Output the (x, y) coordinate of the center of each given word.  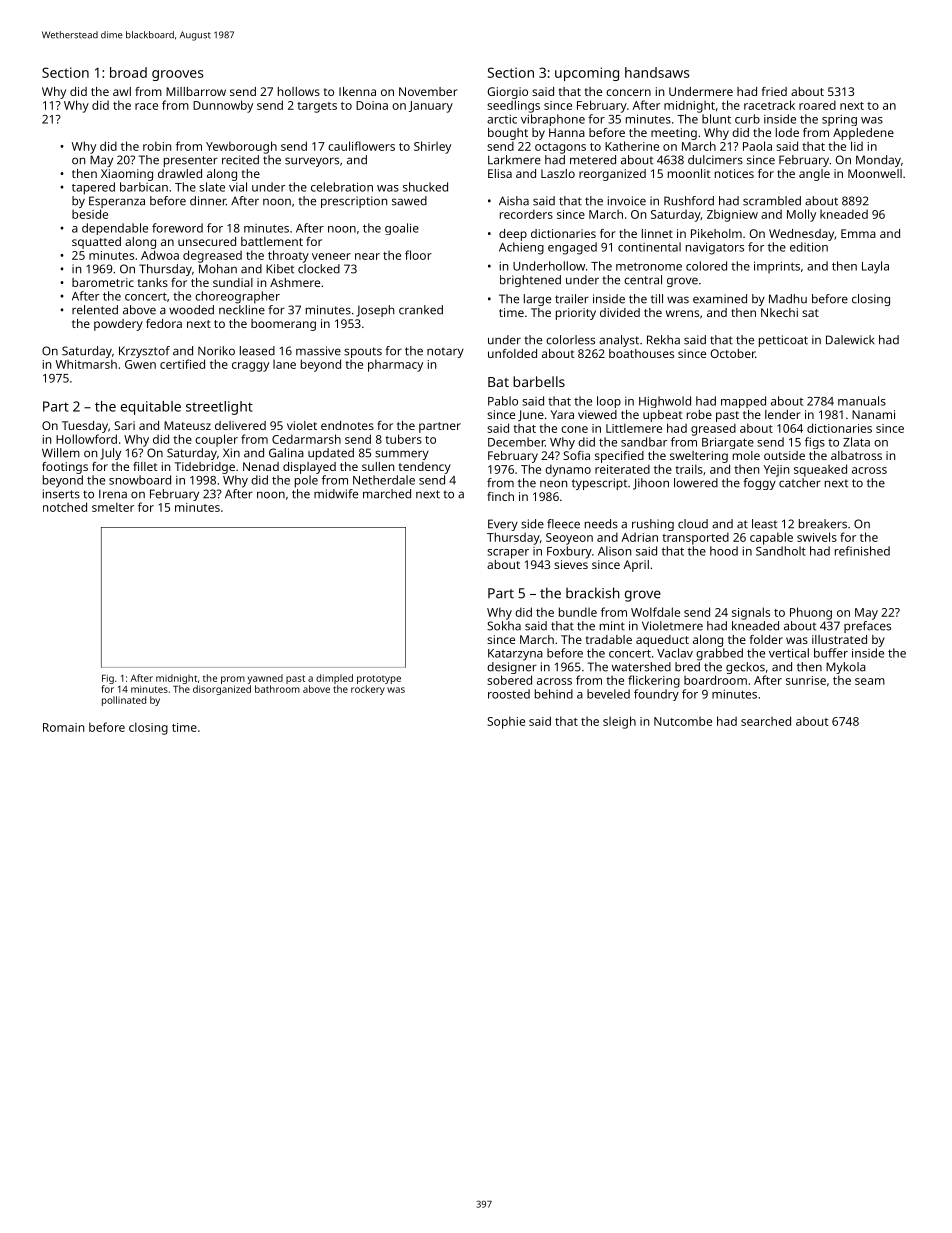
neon (553, 484)
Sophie (506, 722)
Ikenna (357, 91)
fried (774, 91)
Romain (63, 727)
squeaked (820, 470)
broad (128, 72)
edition (809, 247)
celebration (342, 187)
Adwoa (160, 255)
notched (65, 507)
